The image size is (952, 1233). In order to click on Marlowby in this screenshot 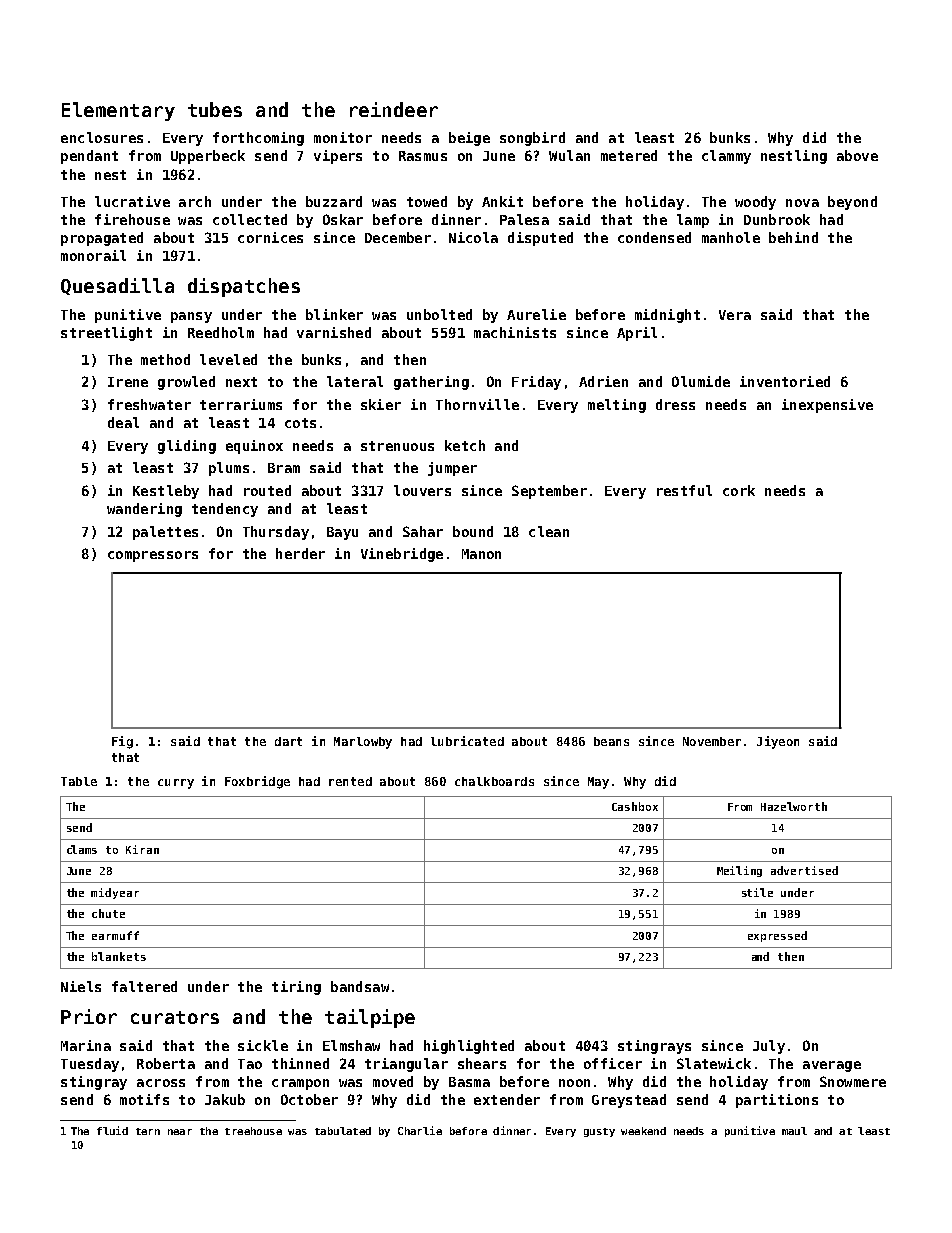, I will do `click(363, 743)`.
